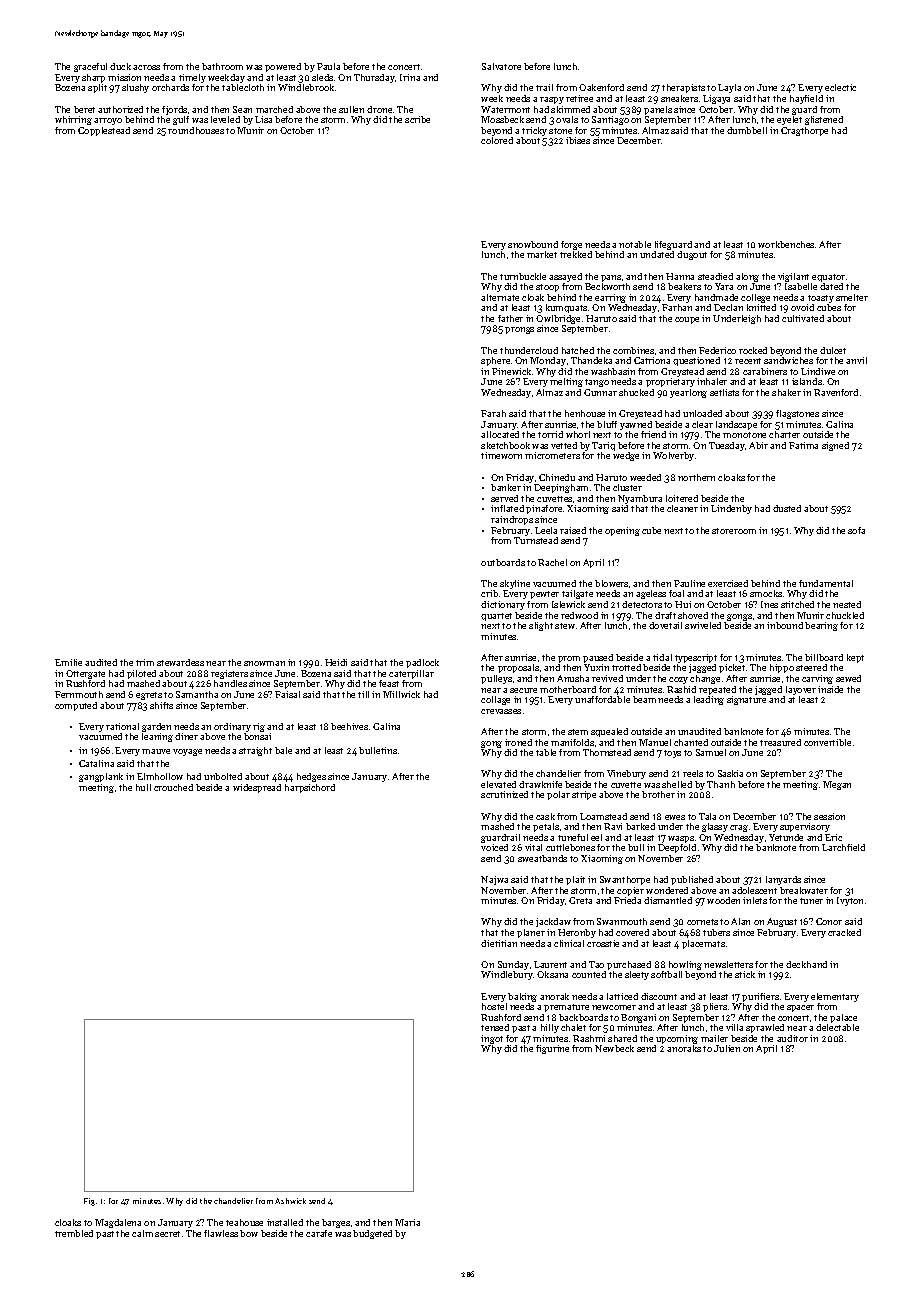  Describe the element at coordinates (495, 1027) in the document. I see `tensed` at that location.
